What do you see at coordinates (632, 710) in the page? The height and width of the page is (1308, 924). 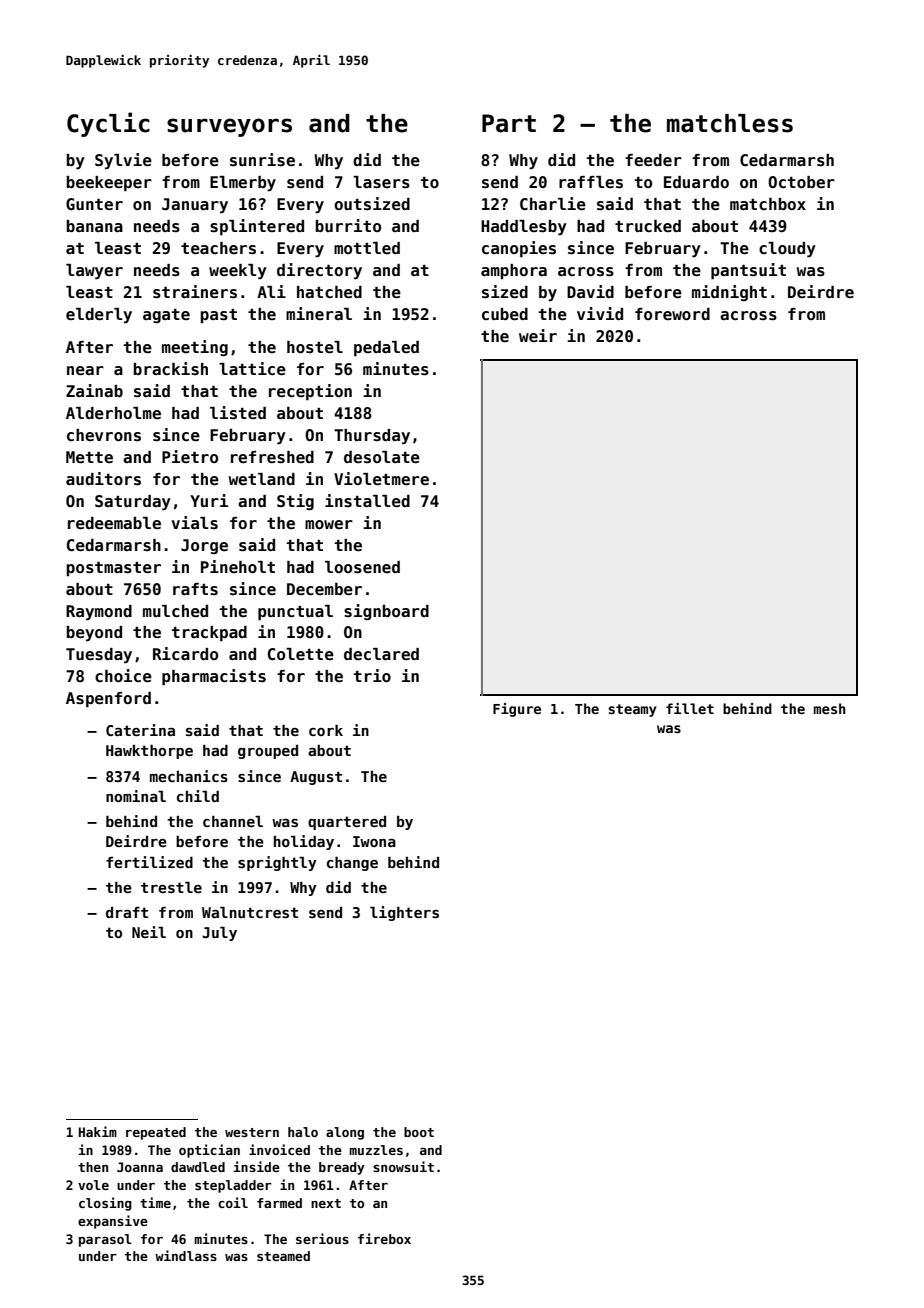 I see `steamy` at bounding box center [632, 710].
